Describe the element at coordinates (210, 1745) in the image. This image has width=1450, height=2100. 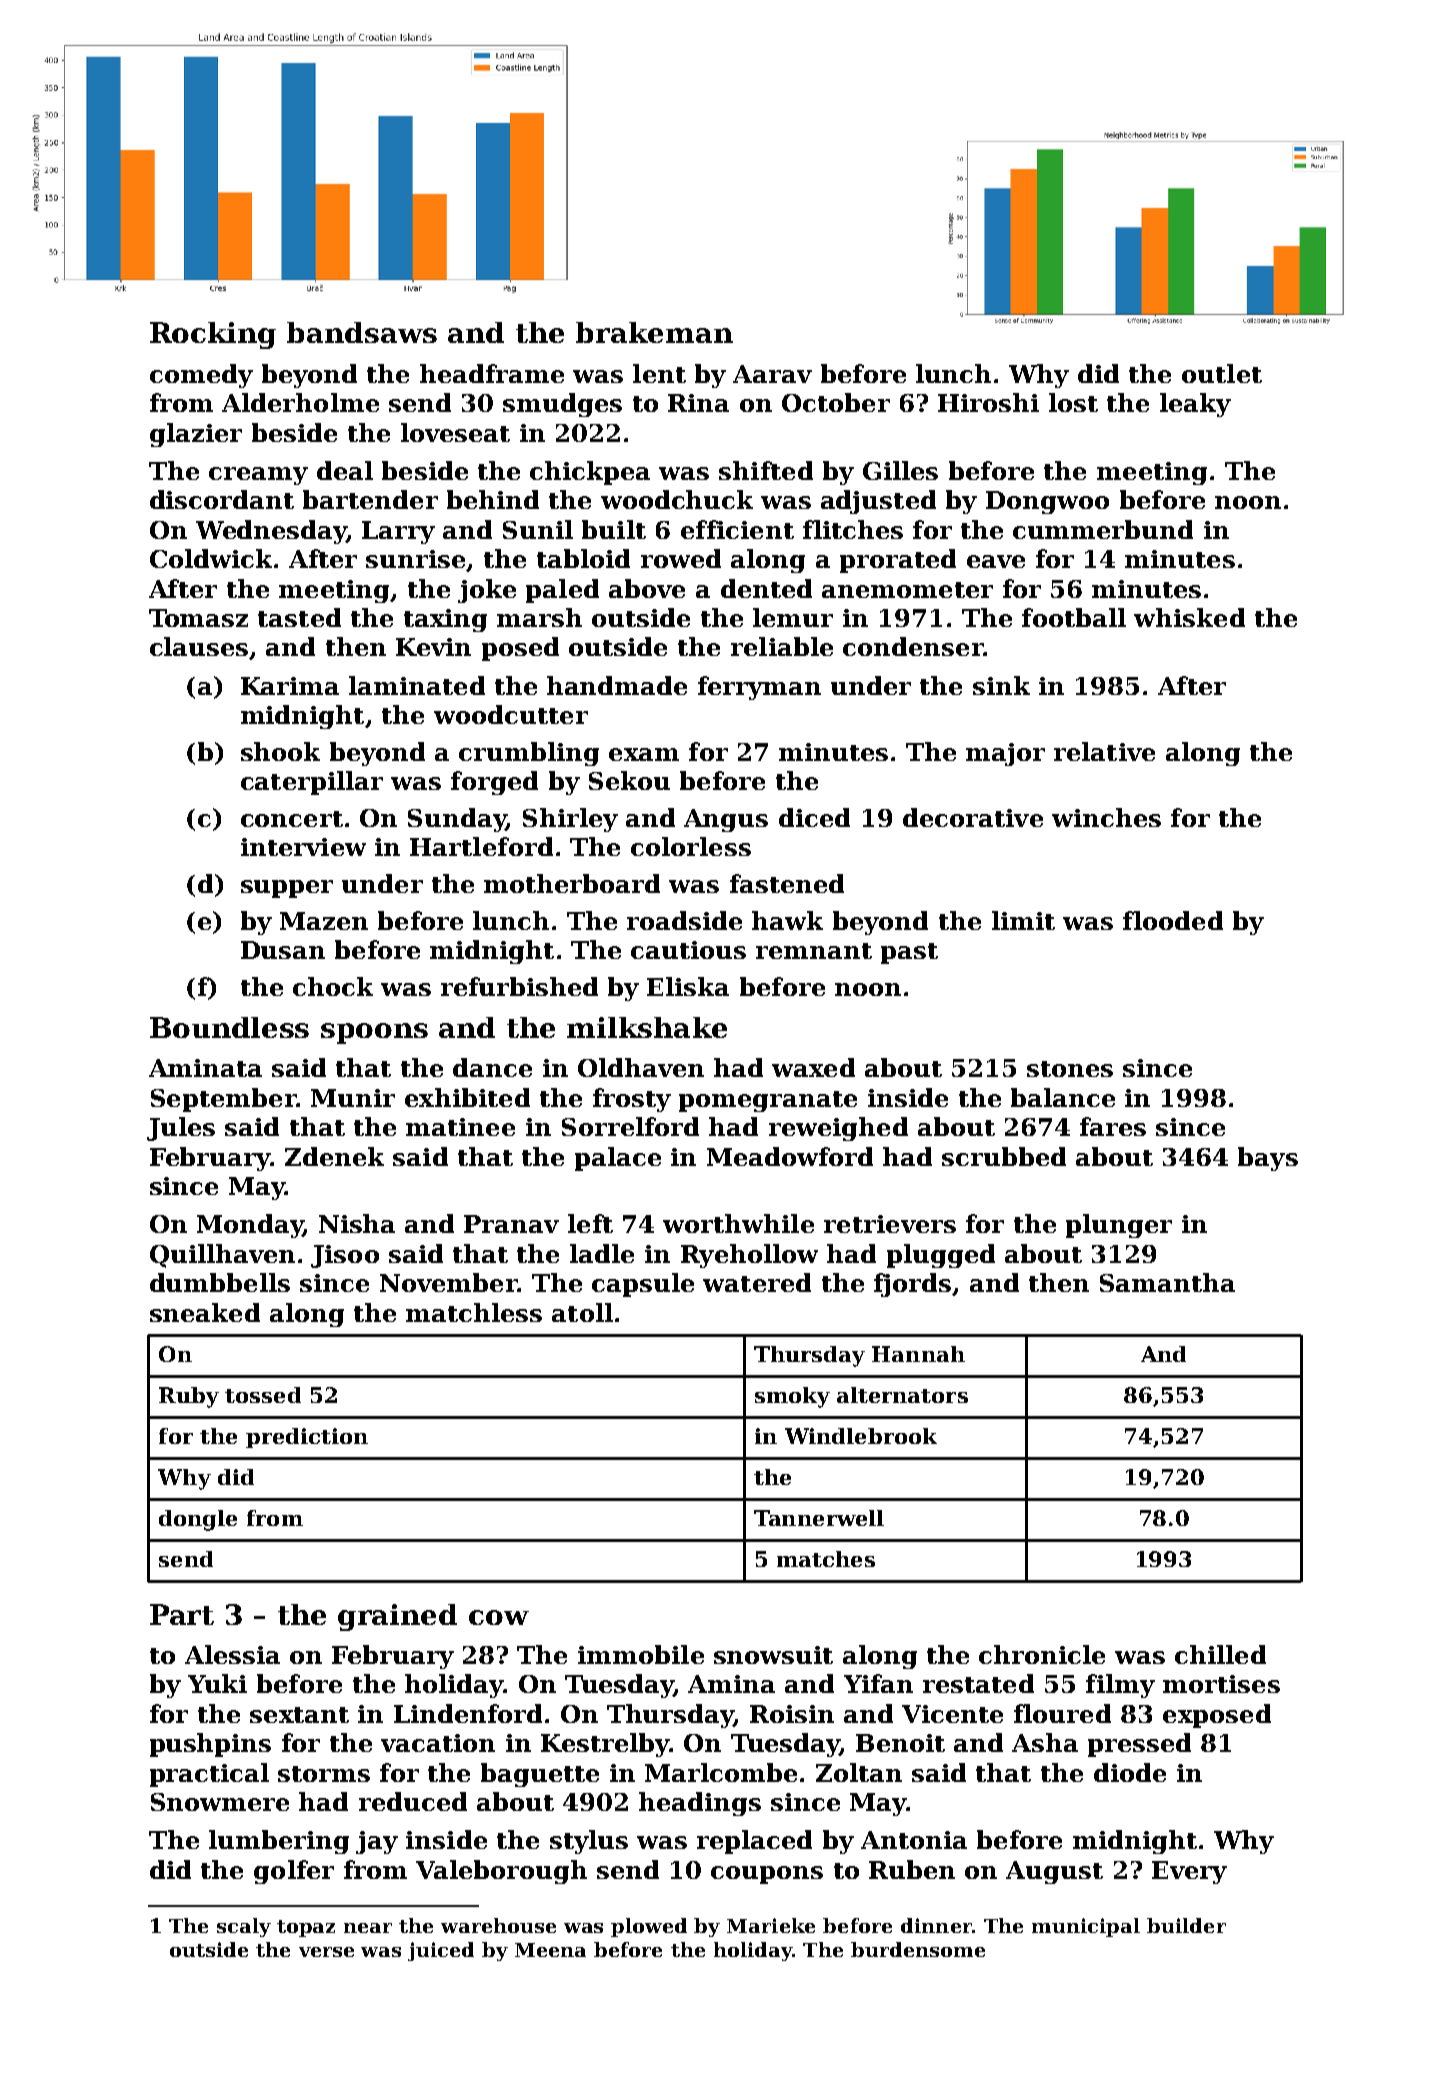
I see `pushpins` at that location.
